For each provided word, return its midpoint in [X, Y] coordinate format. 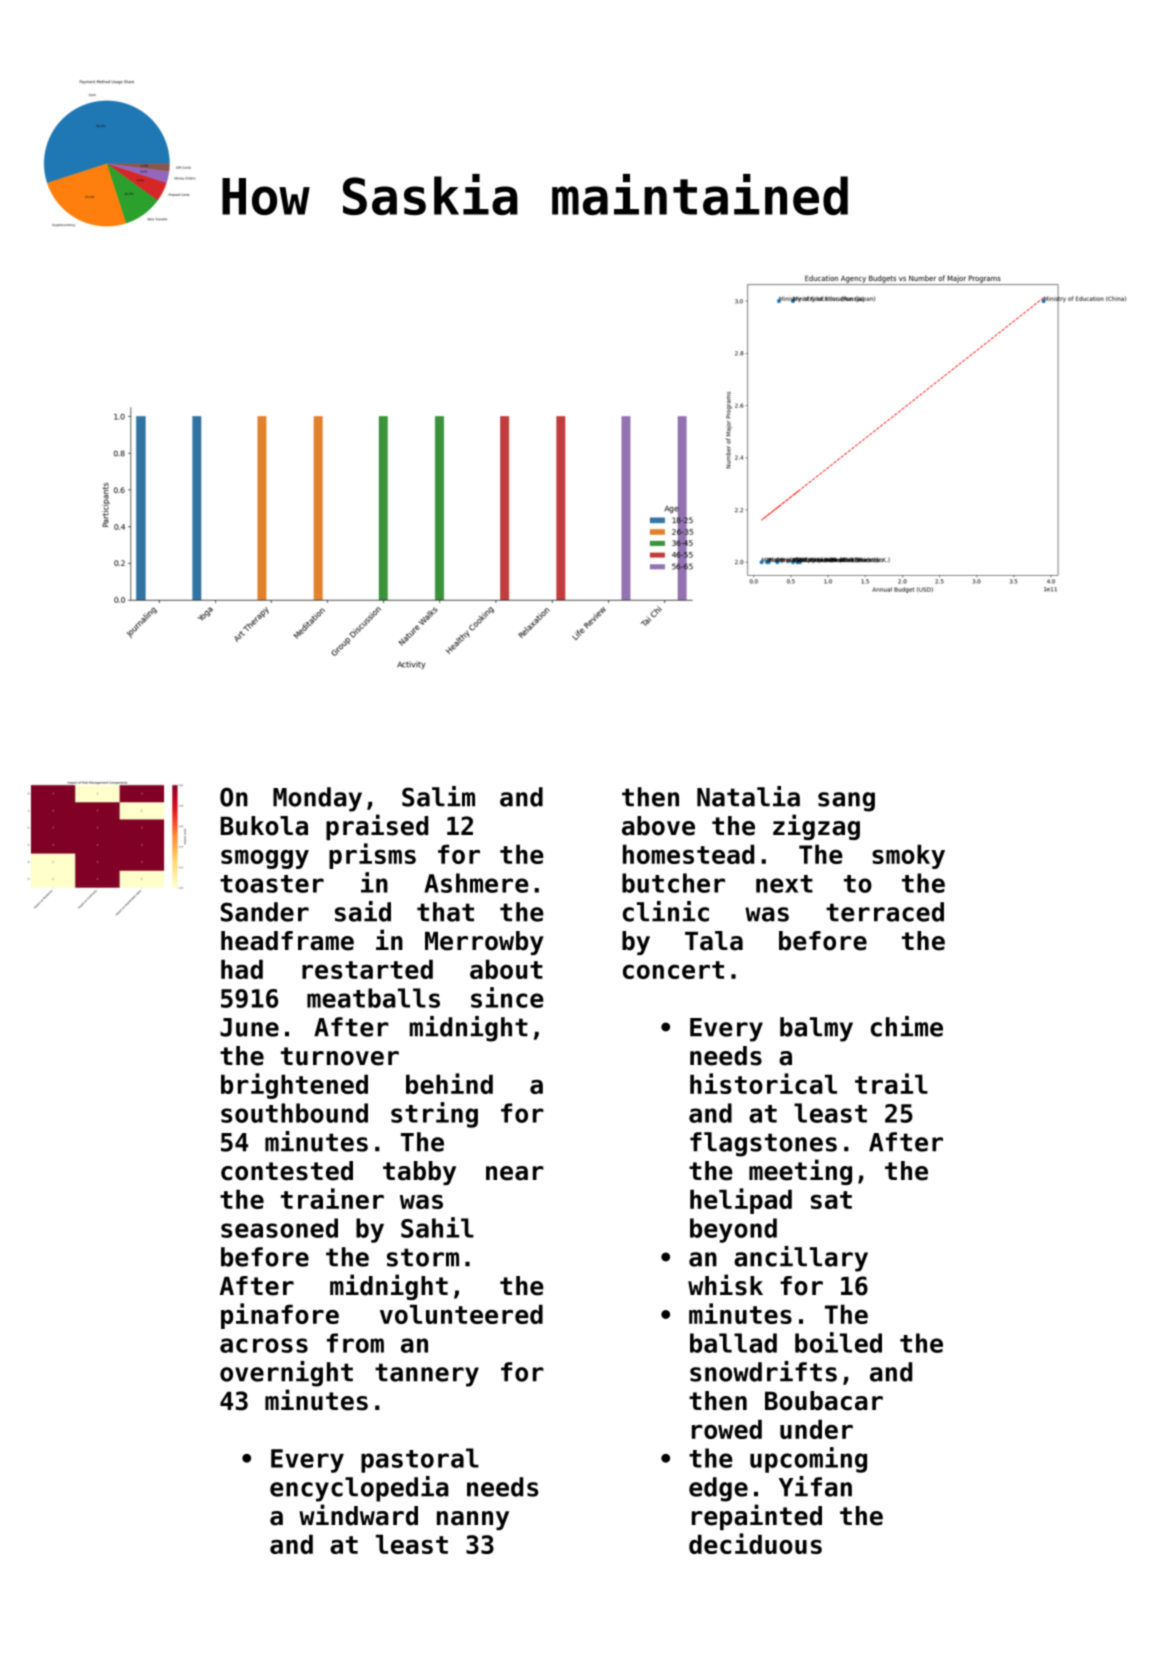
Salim [438, 796]
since [507, 997]
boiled [838, 1342]
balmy [816, 1029]
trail [891, 1083]
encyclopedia [359, 1489]
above [658, 826]
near [515, 1173]
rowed [727, 1429]
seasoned [279, 1228]
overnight [286, 1374]
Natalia [748, 796]
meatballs [373, 998]
